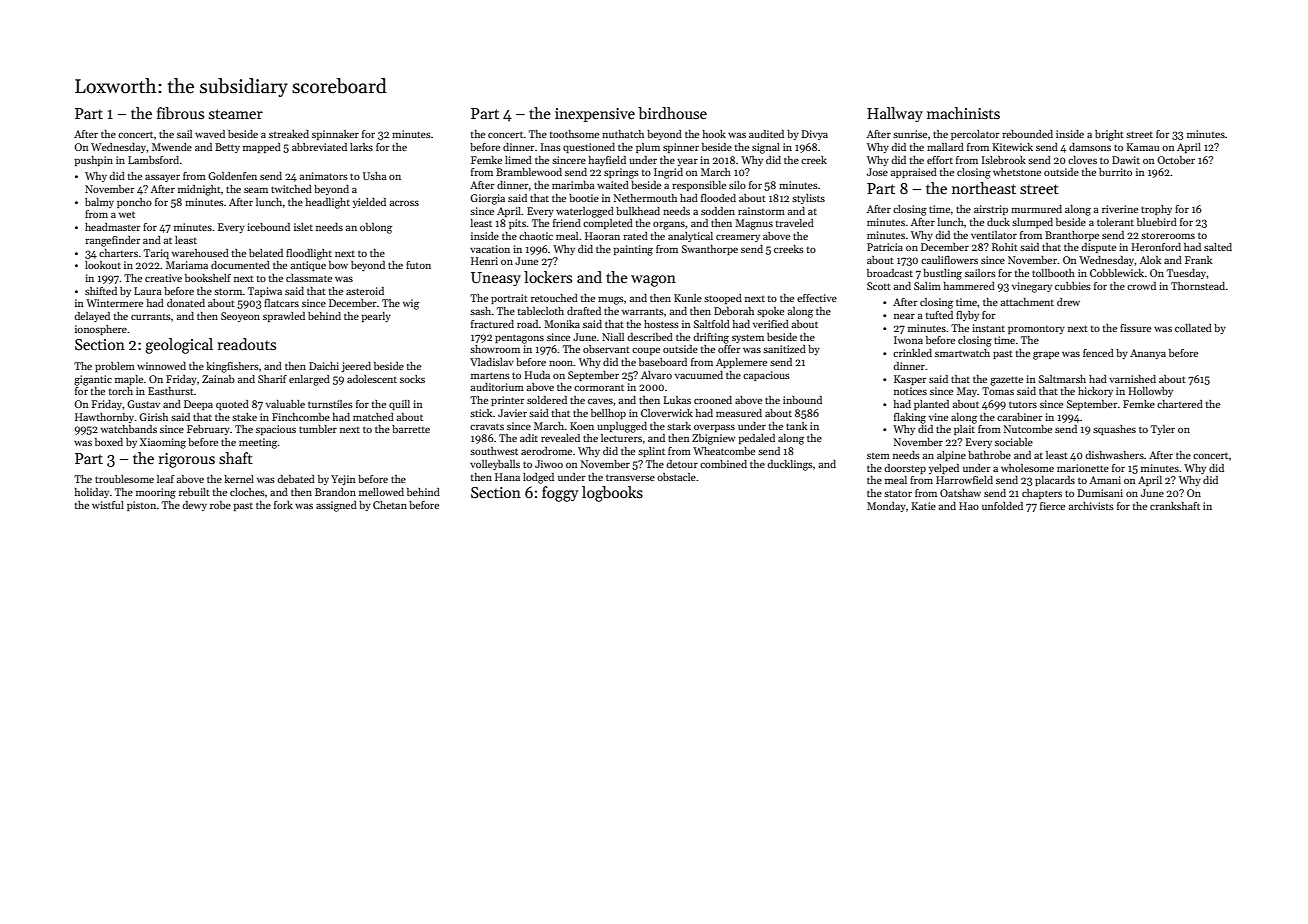  What do you see at coordinates (537, 375) in the image?
I see `Huda` at bounding box center [537, 375].
